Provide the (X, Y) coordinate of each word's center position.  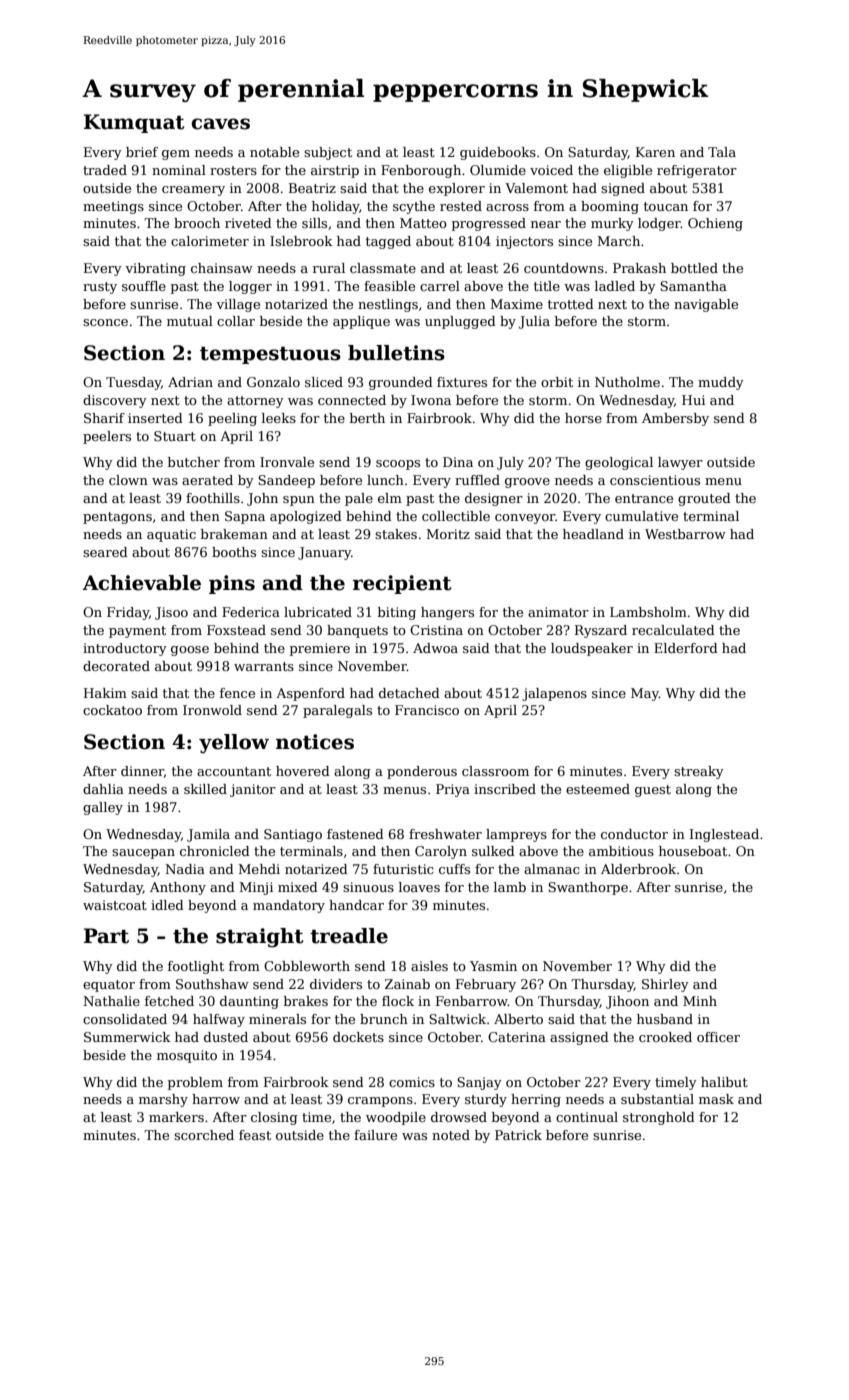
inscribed (505, 789)
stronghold (659, 1118)
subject (328, 153)
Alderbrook (638, 869)
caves (220, 124)
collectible (456, 516)
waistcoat (115, 905)
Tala (722, 152)
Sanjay (479, 1083)
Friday (128, 613)
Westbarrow (685, 534)
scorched (204, 1135)
